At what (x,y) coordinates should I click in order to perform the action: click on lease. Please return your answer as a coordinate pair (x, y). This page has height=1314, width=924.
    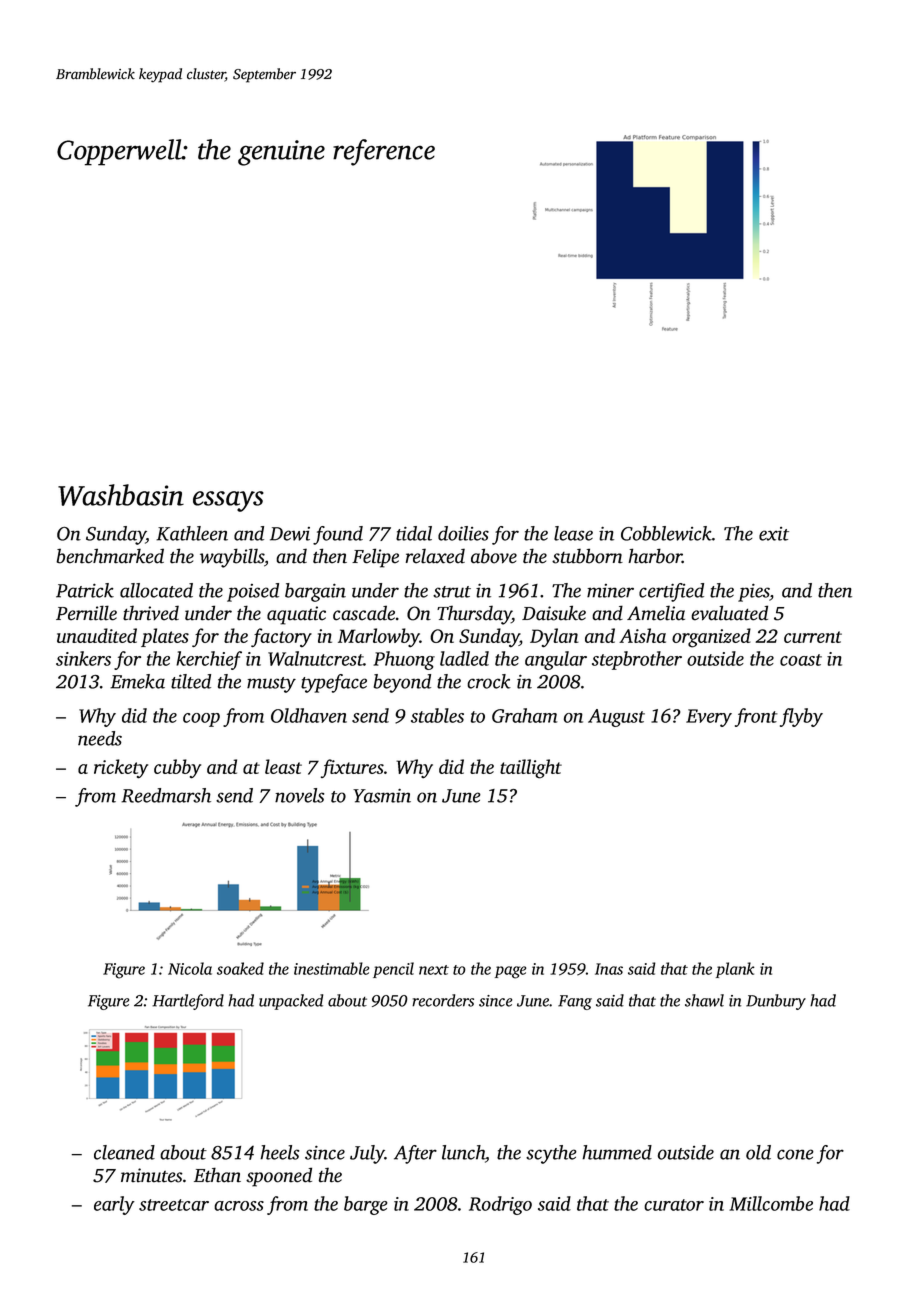
    Looking at the image, I should click on (573, 533).
